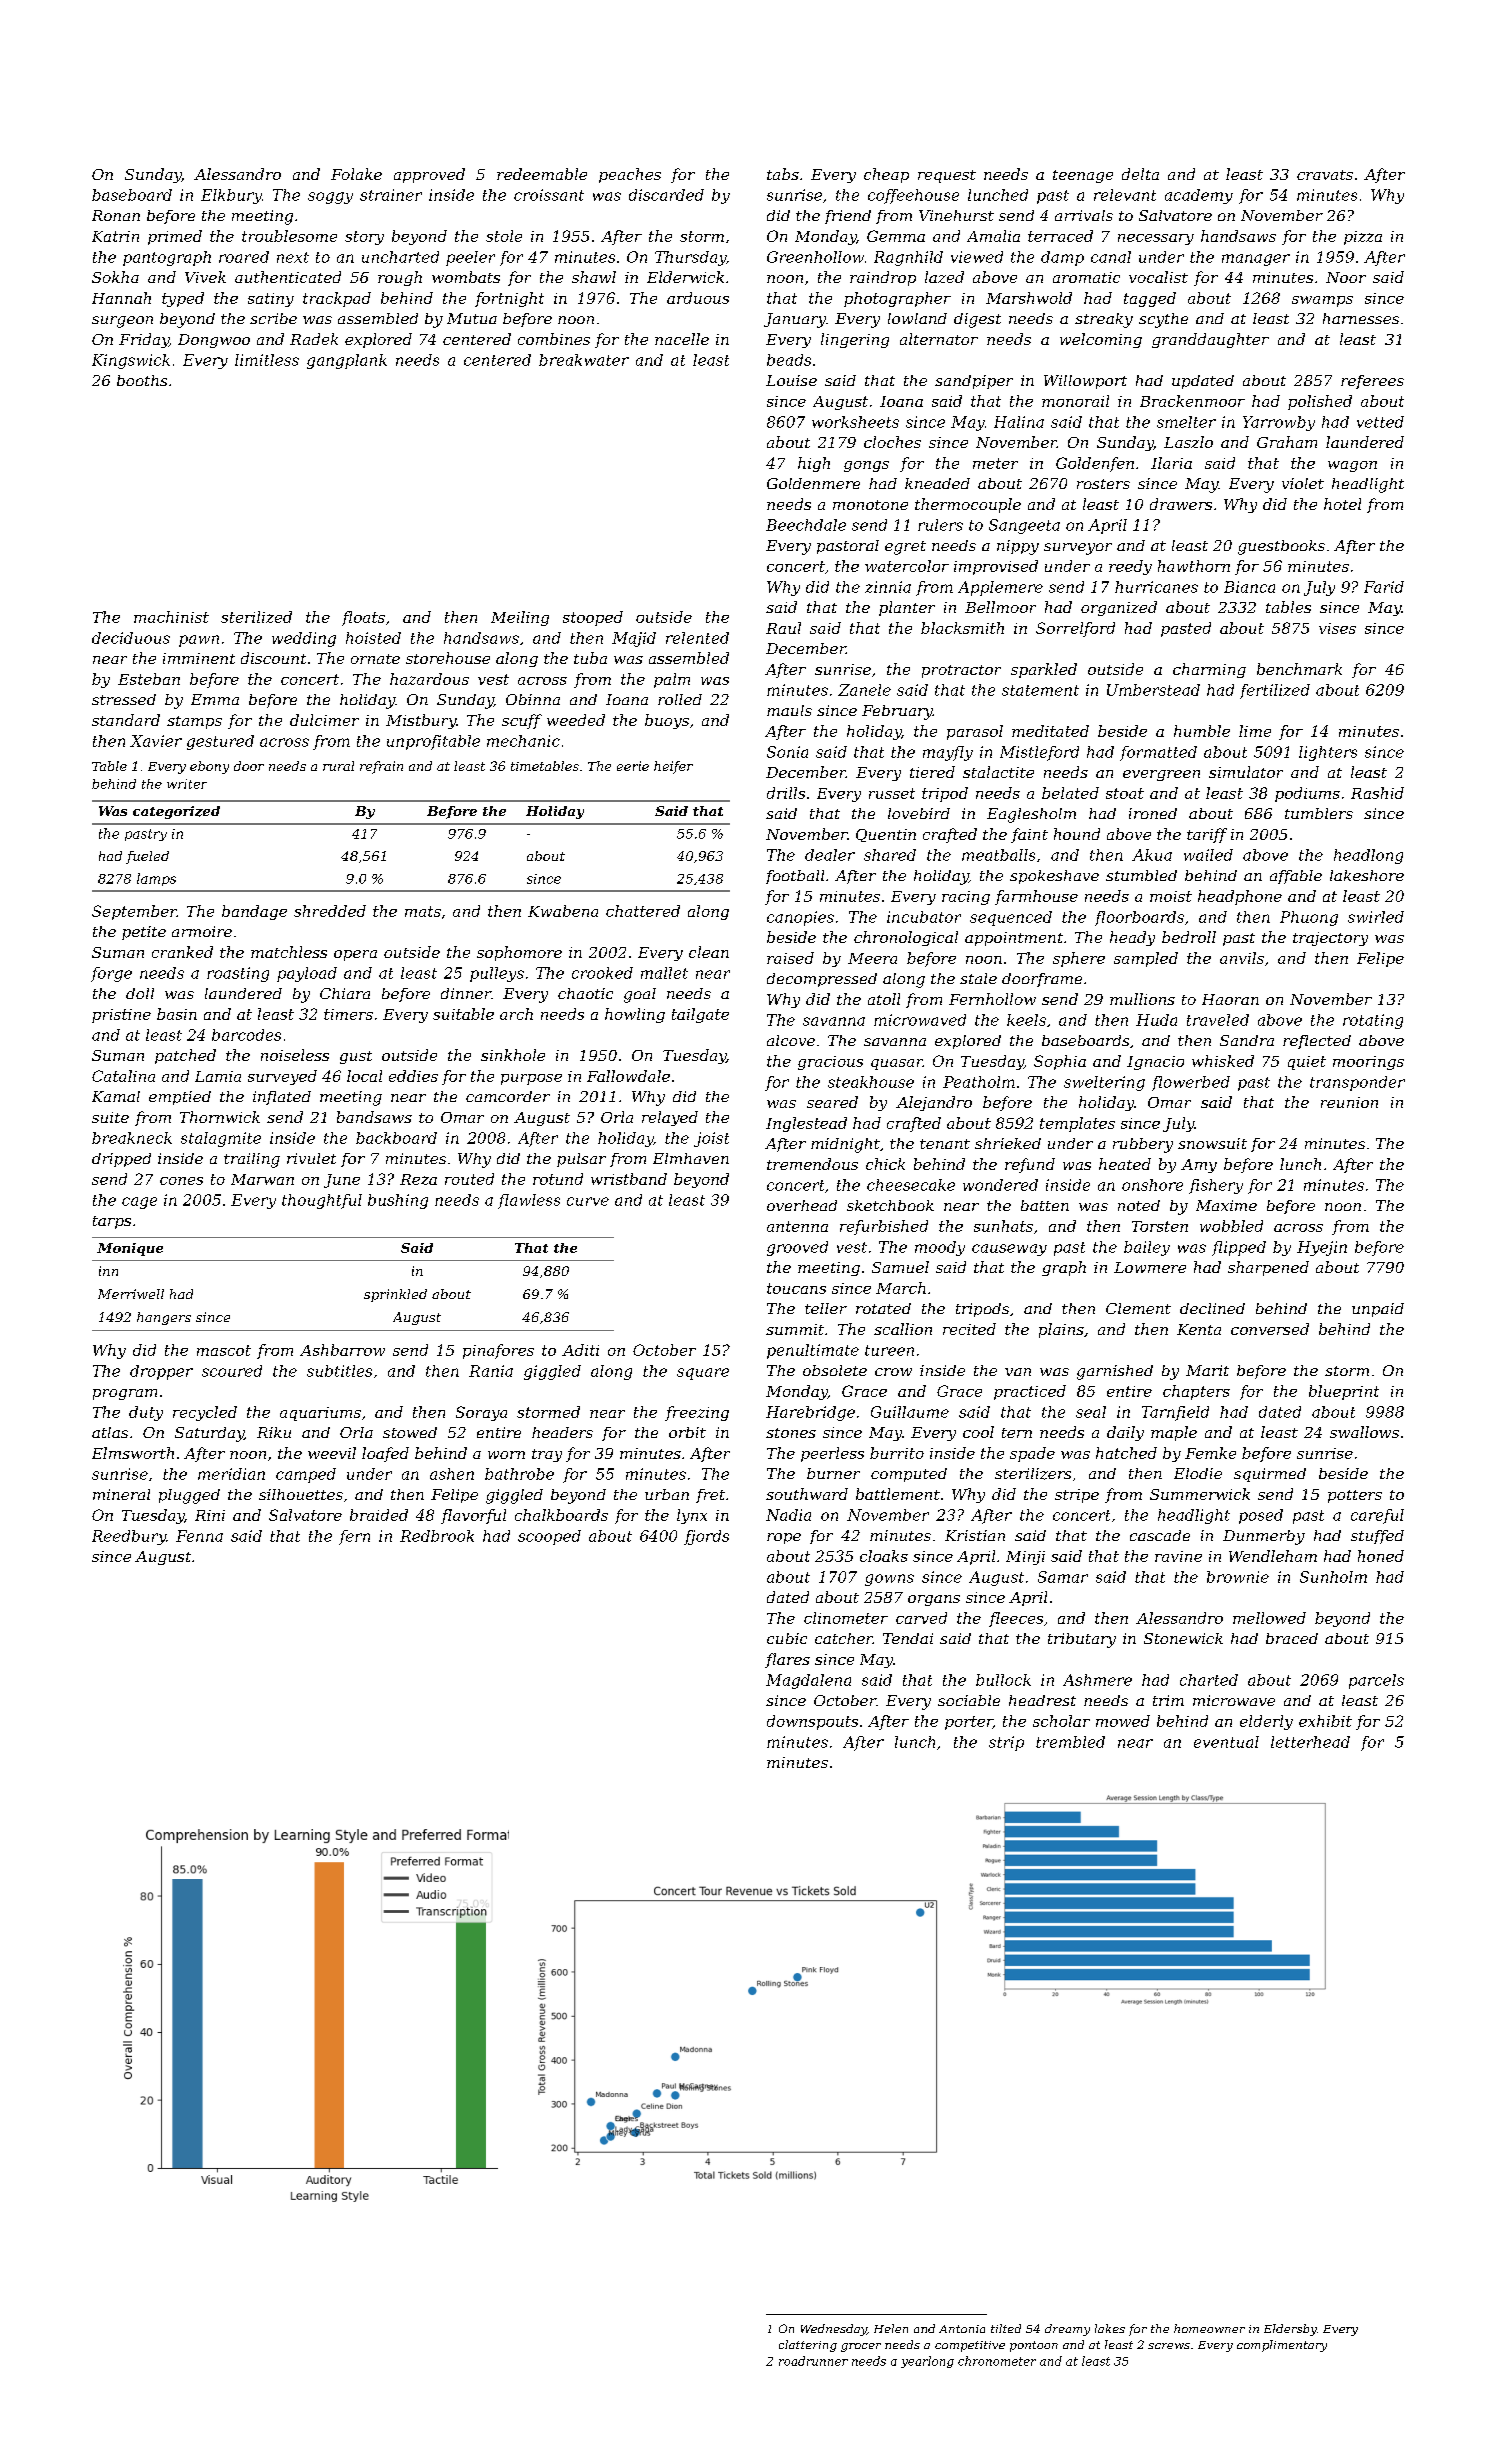  I want to click on goal, so click(640, 995).
